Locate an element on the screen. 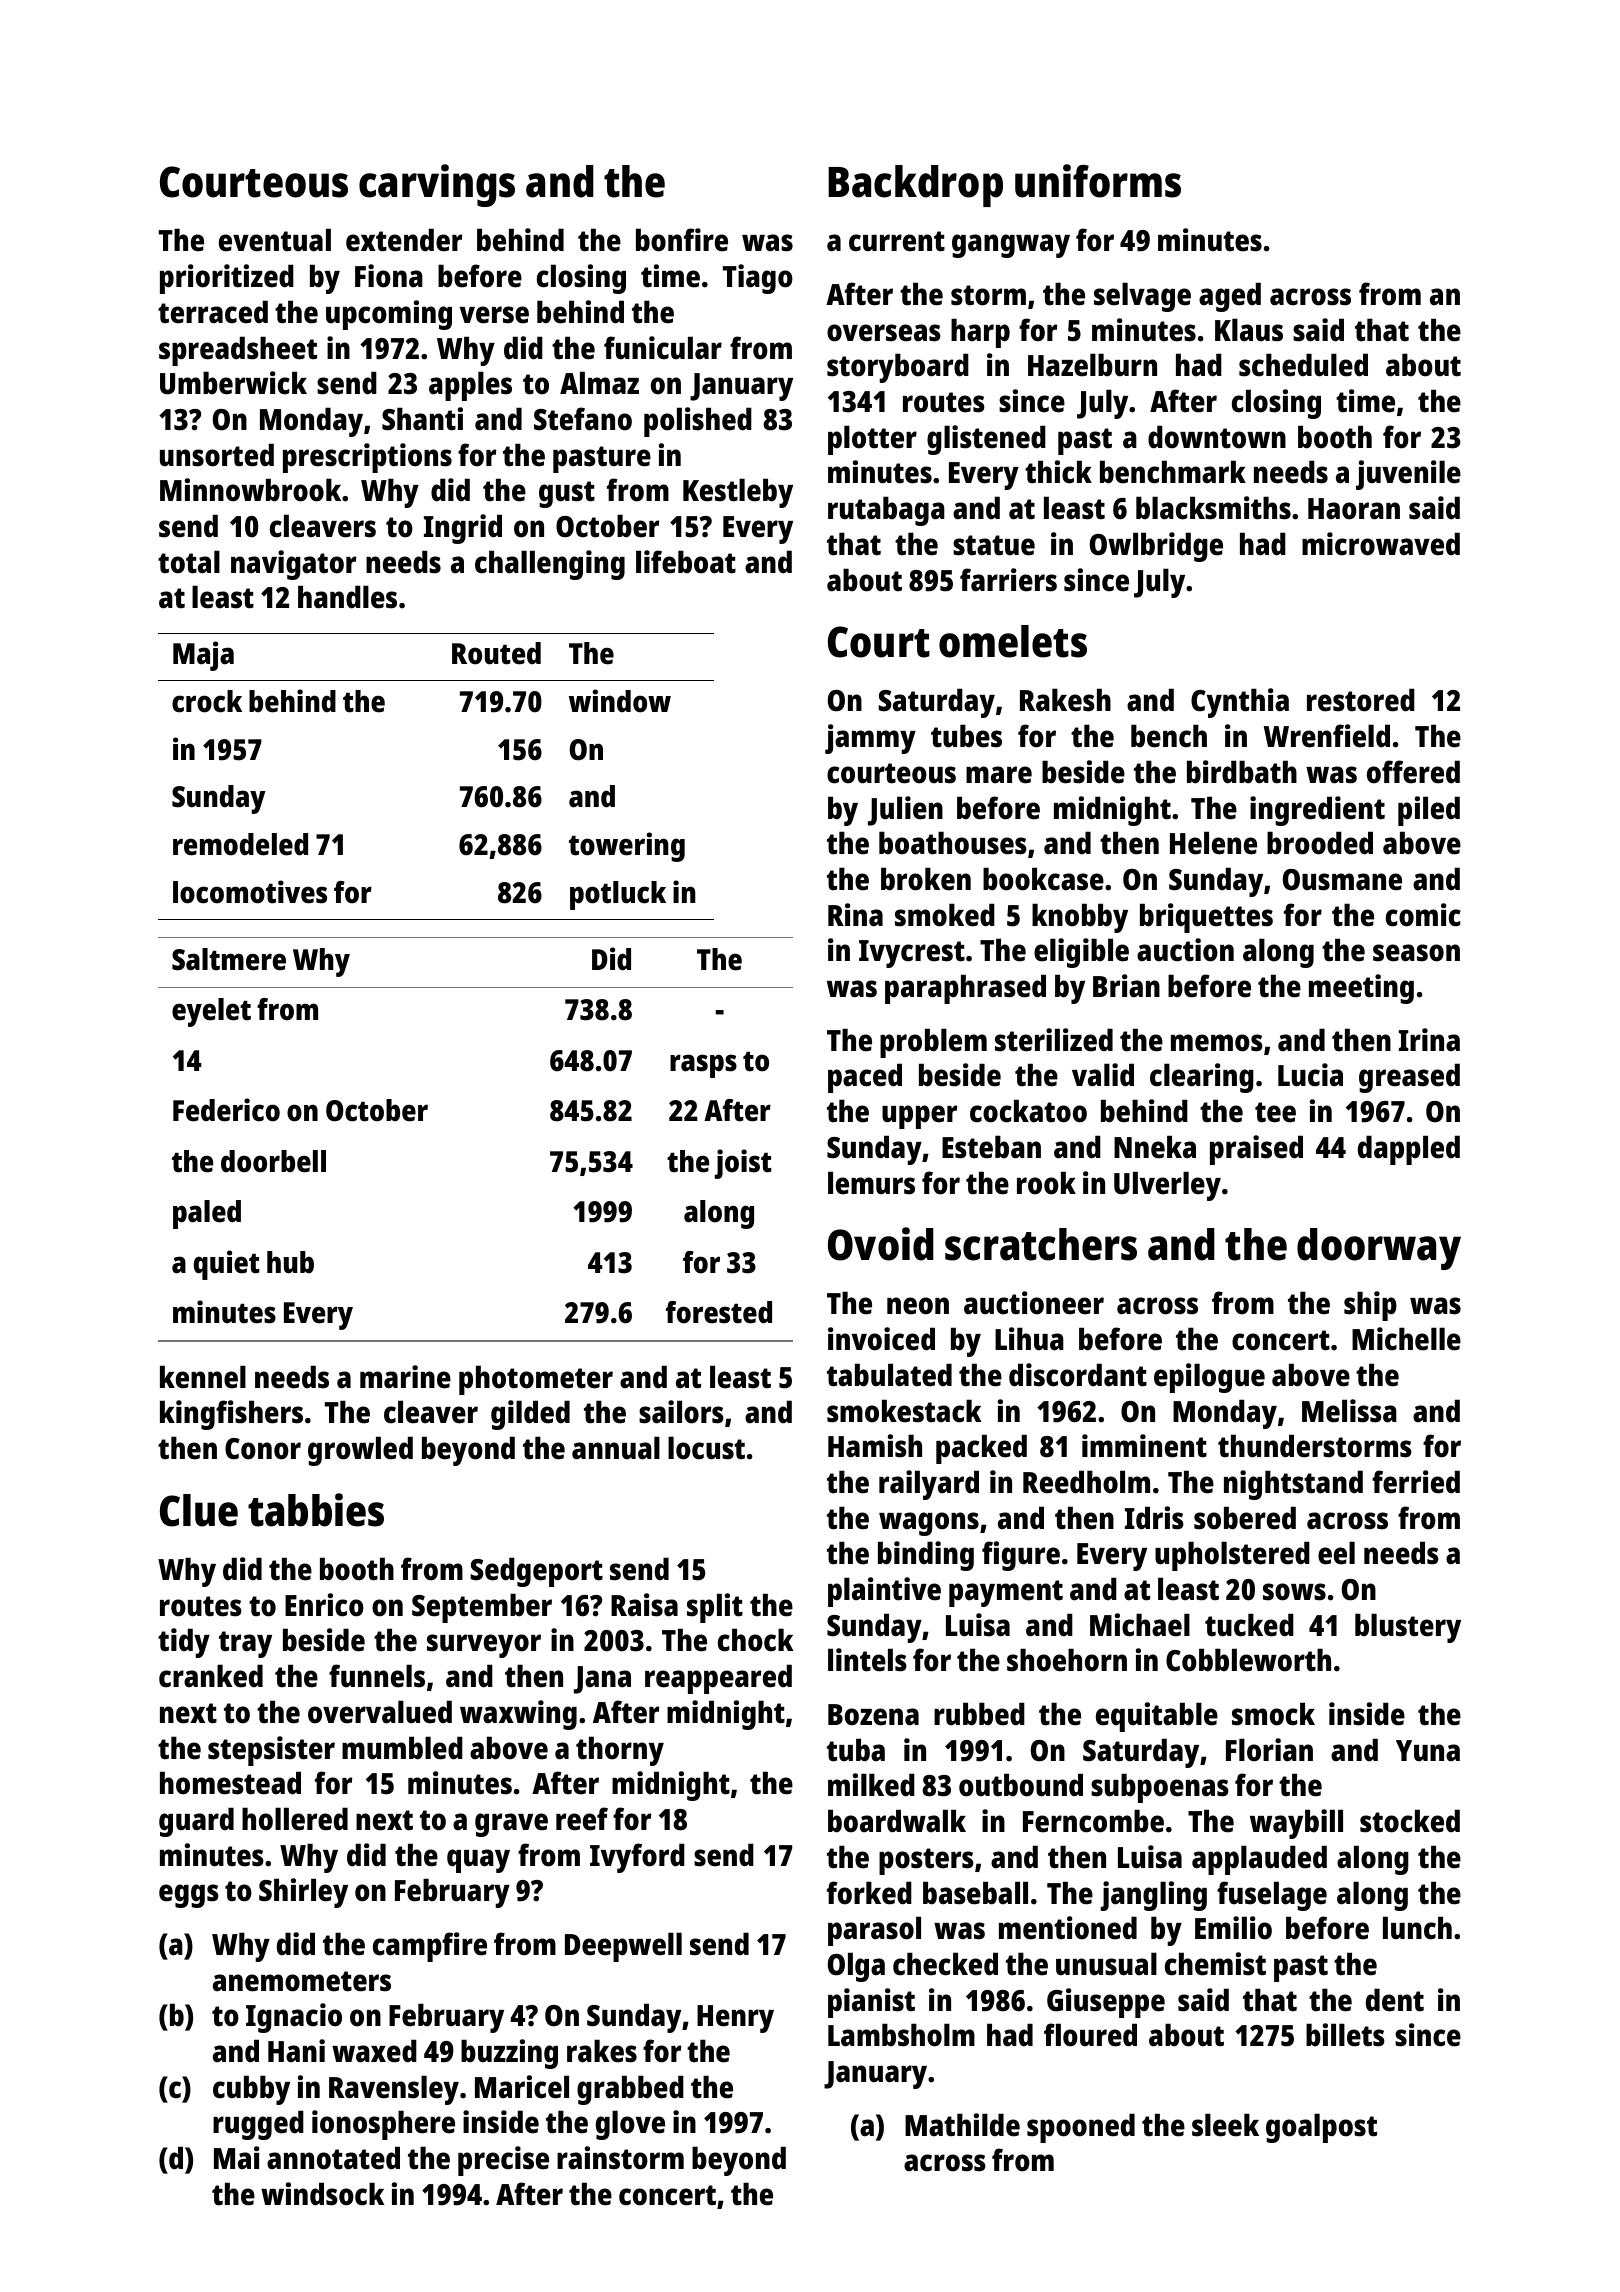 The height and width of the screenshot is (2292, 1620). surveyor is located at coordinates (484, 1646).
